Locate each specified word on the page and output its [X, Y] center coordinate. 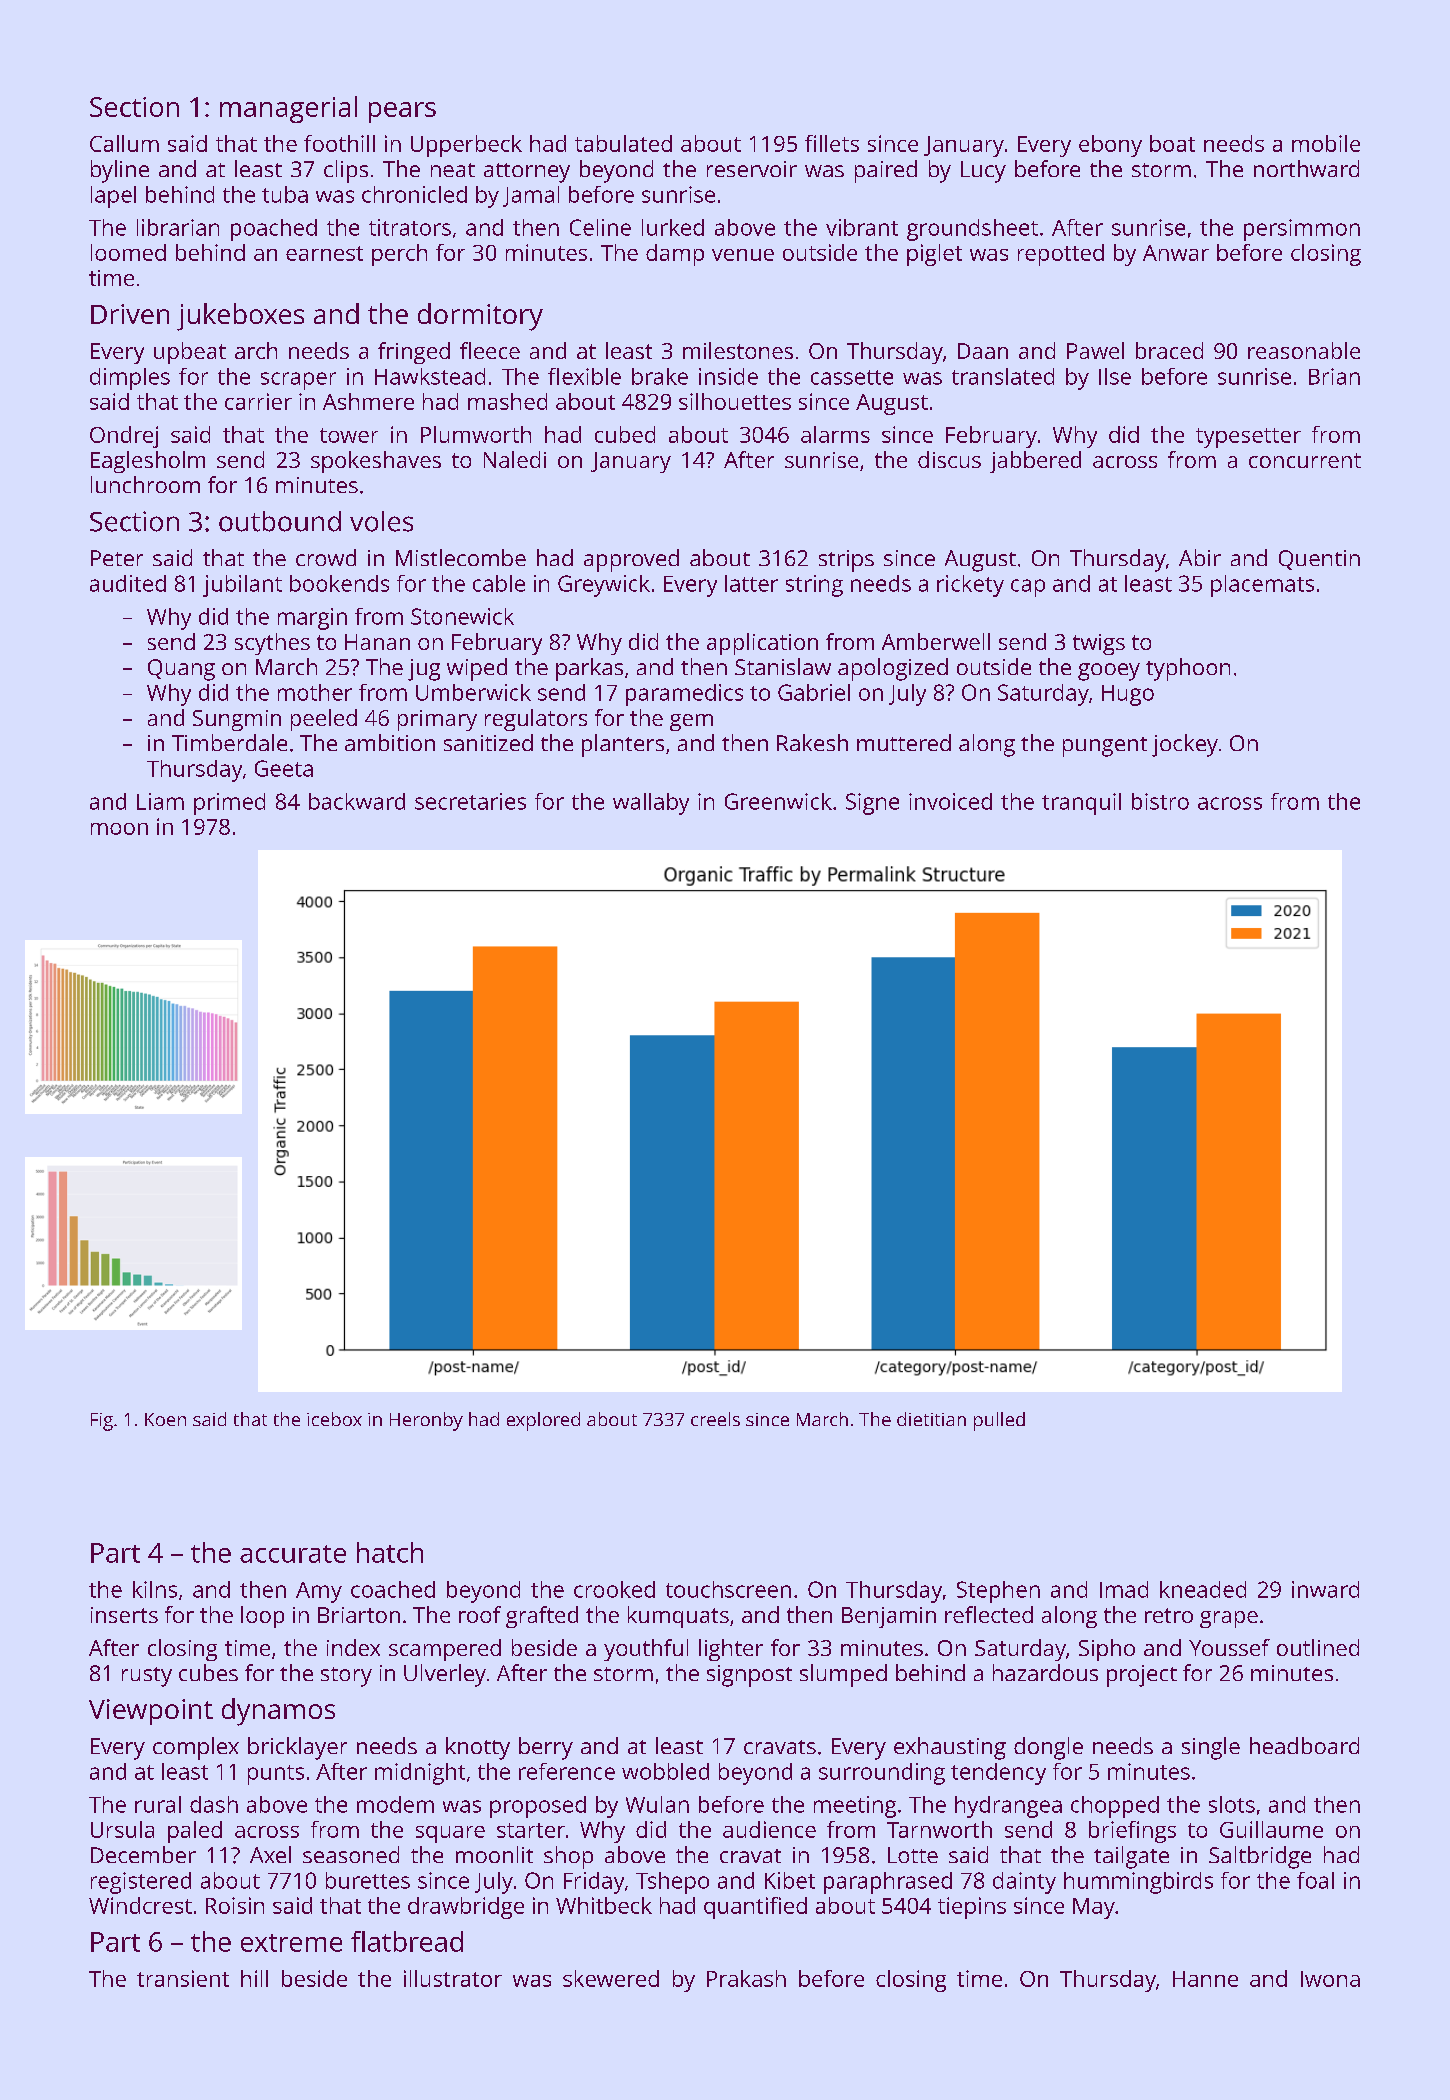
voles [381, 521]
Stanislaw [783, 666]
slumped [843, 1675]
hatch [390, 1552]
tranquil [1081, 804]
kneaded [1203, 1589]
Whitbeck [604, 1905]
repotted [1061, 255]
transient [183, 1978]
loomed [128, 252]
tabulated [623, 143]
